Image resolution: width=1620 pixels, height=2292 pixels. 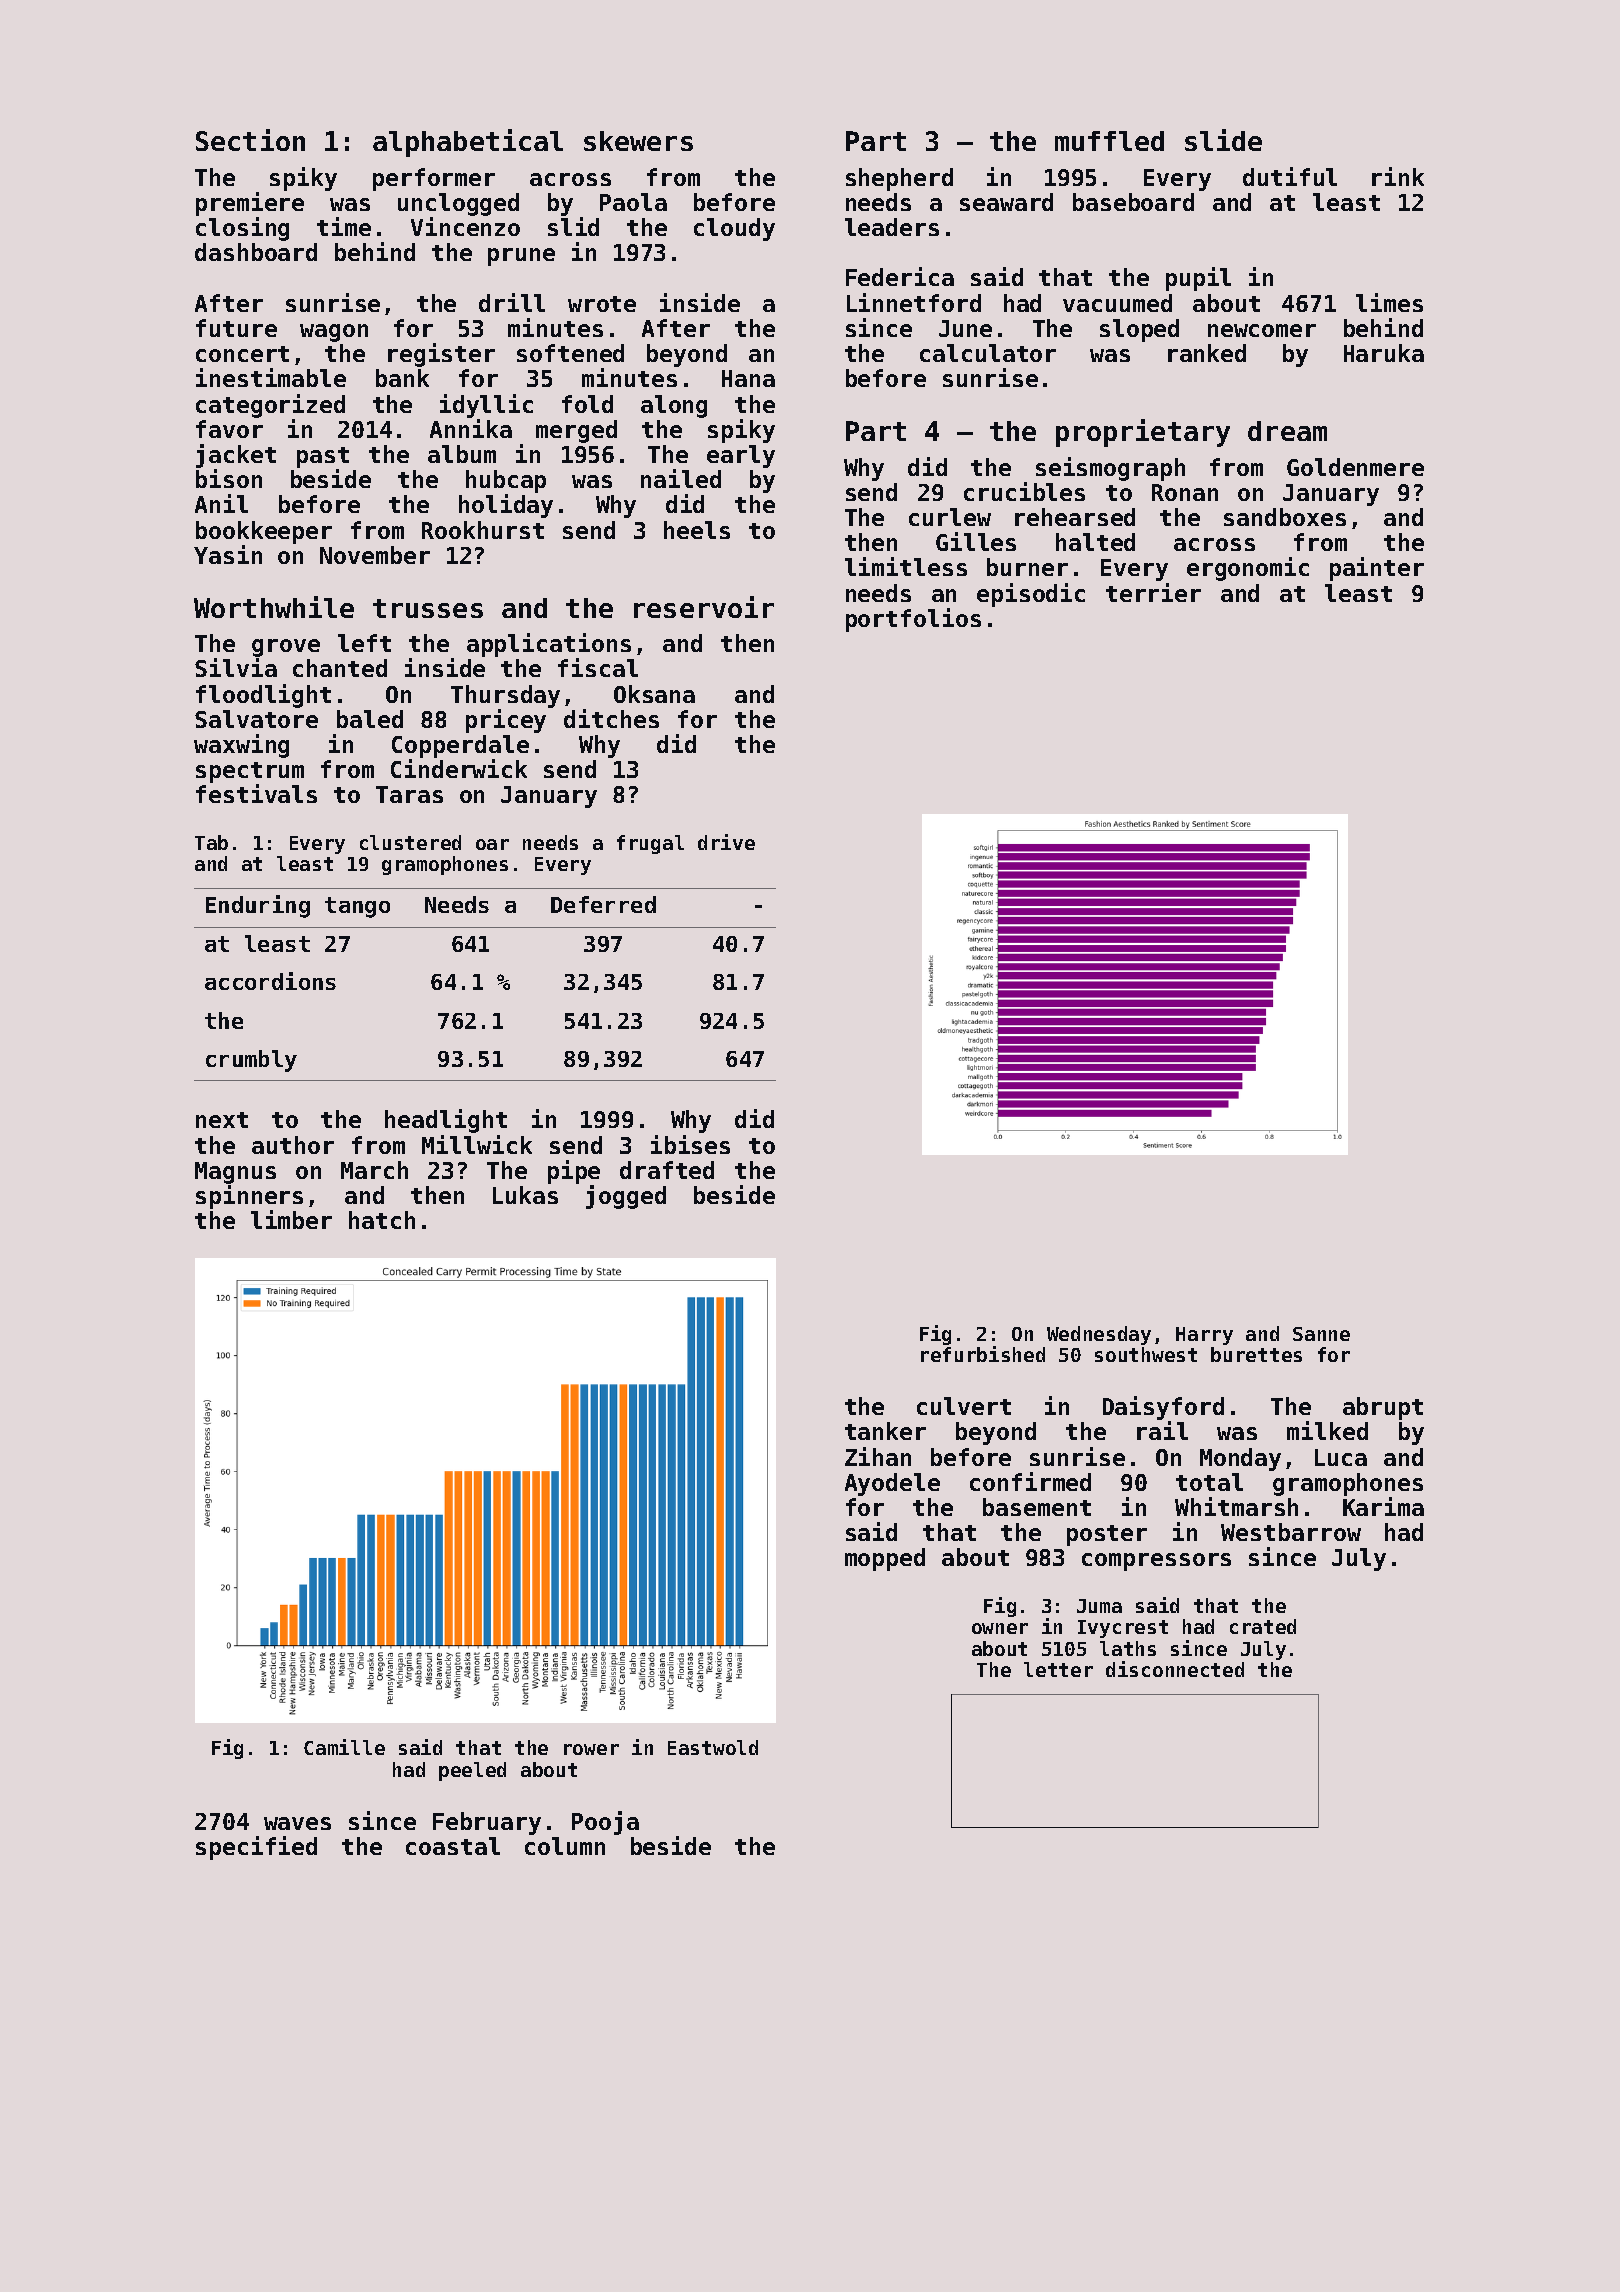 I want to click on leaders, so click(x=892, y=227).
